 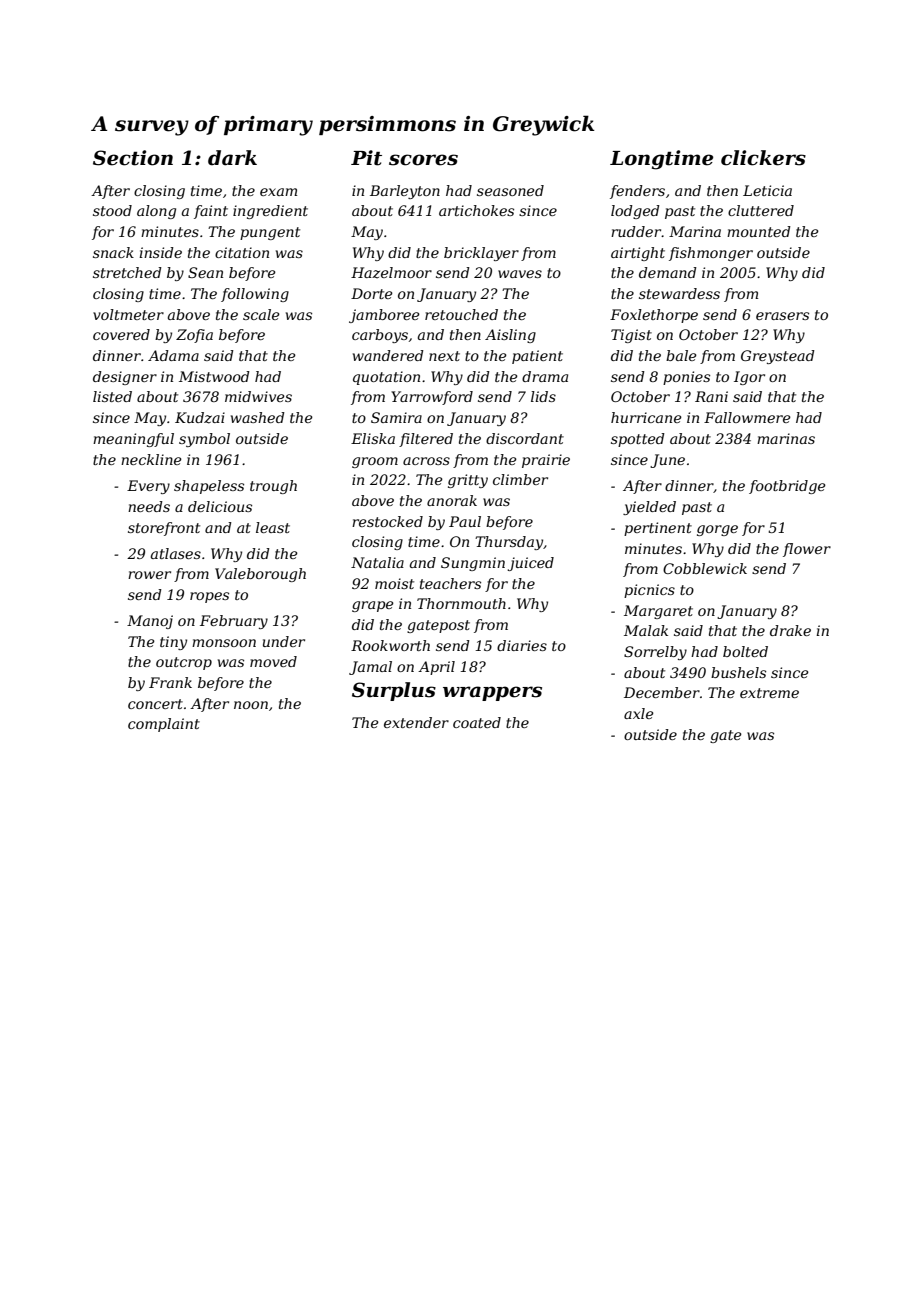 I want to click on clickers, so click(x=763, y=158).
